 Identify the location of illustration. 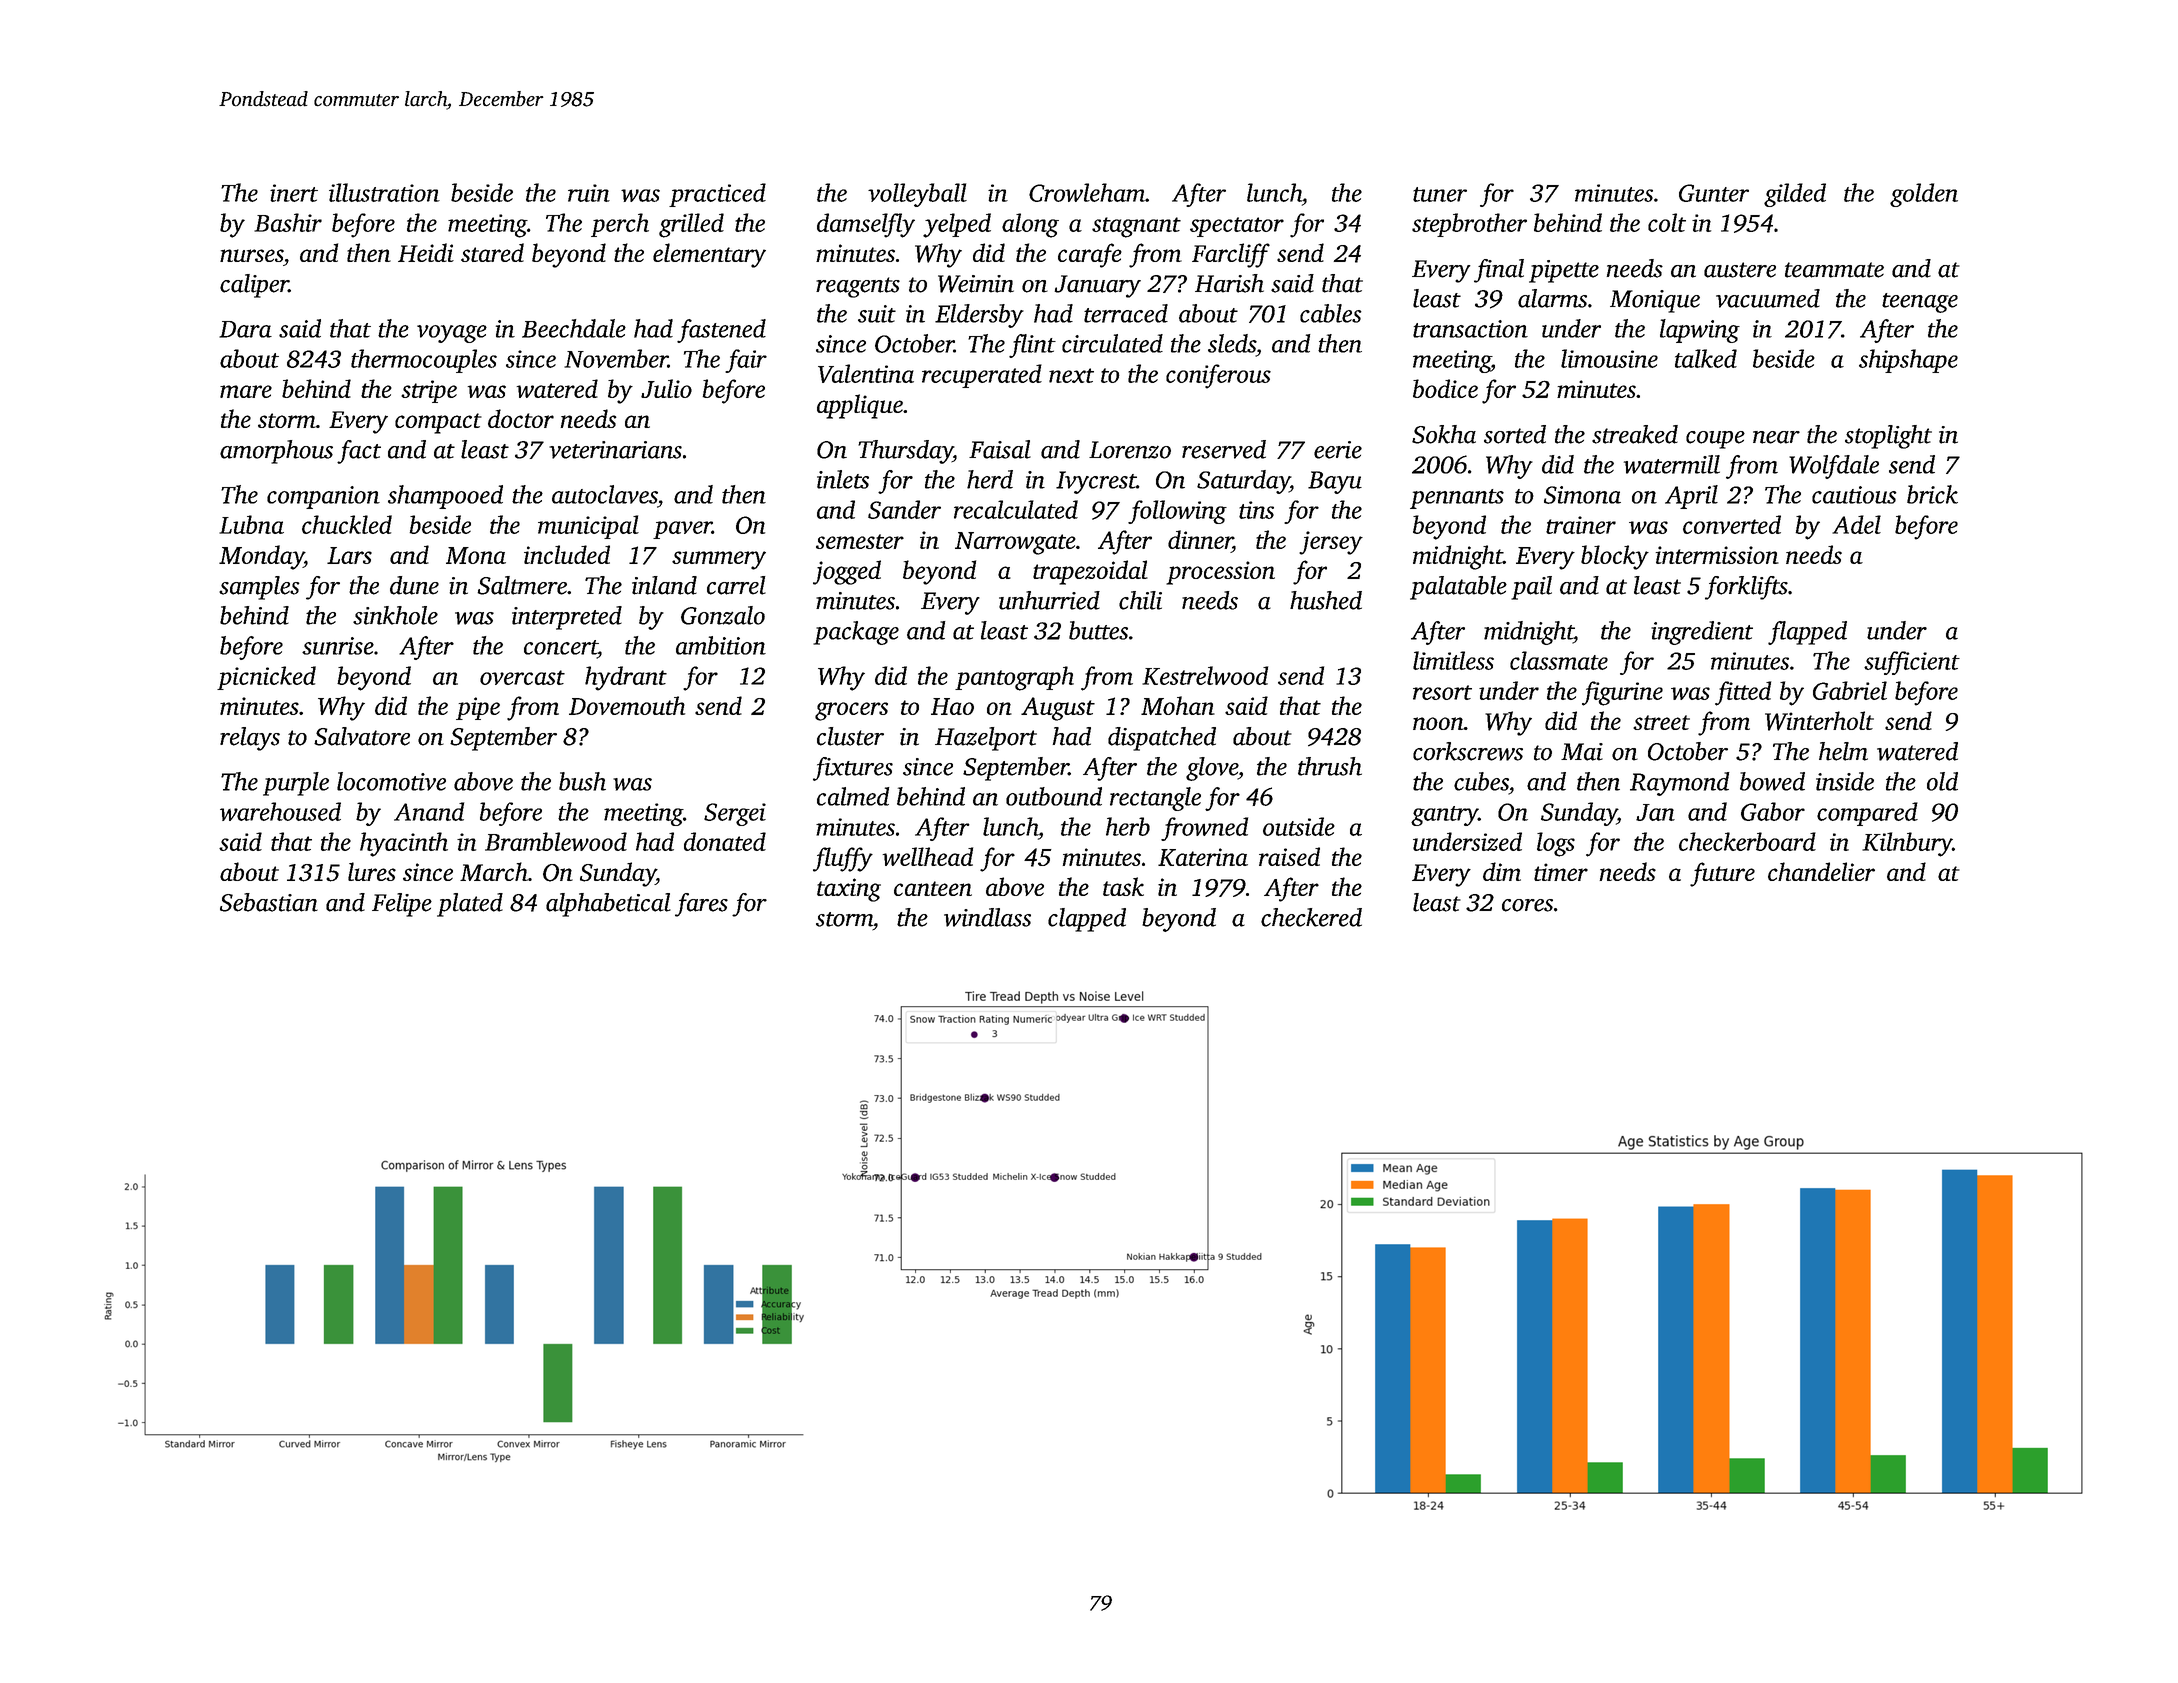
(384, 192).
